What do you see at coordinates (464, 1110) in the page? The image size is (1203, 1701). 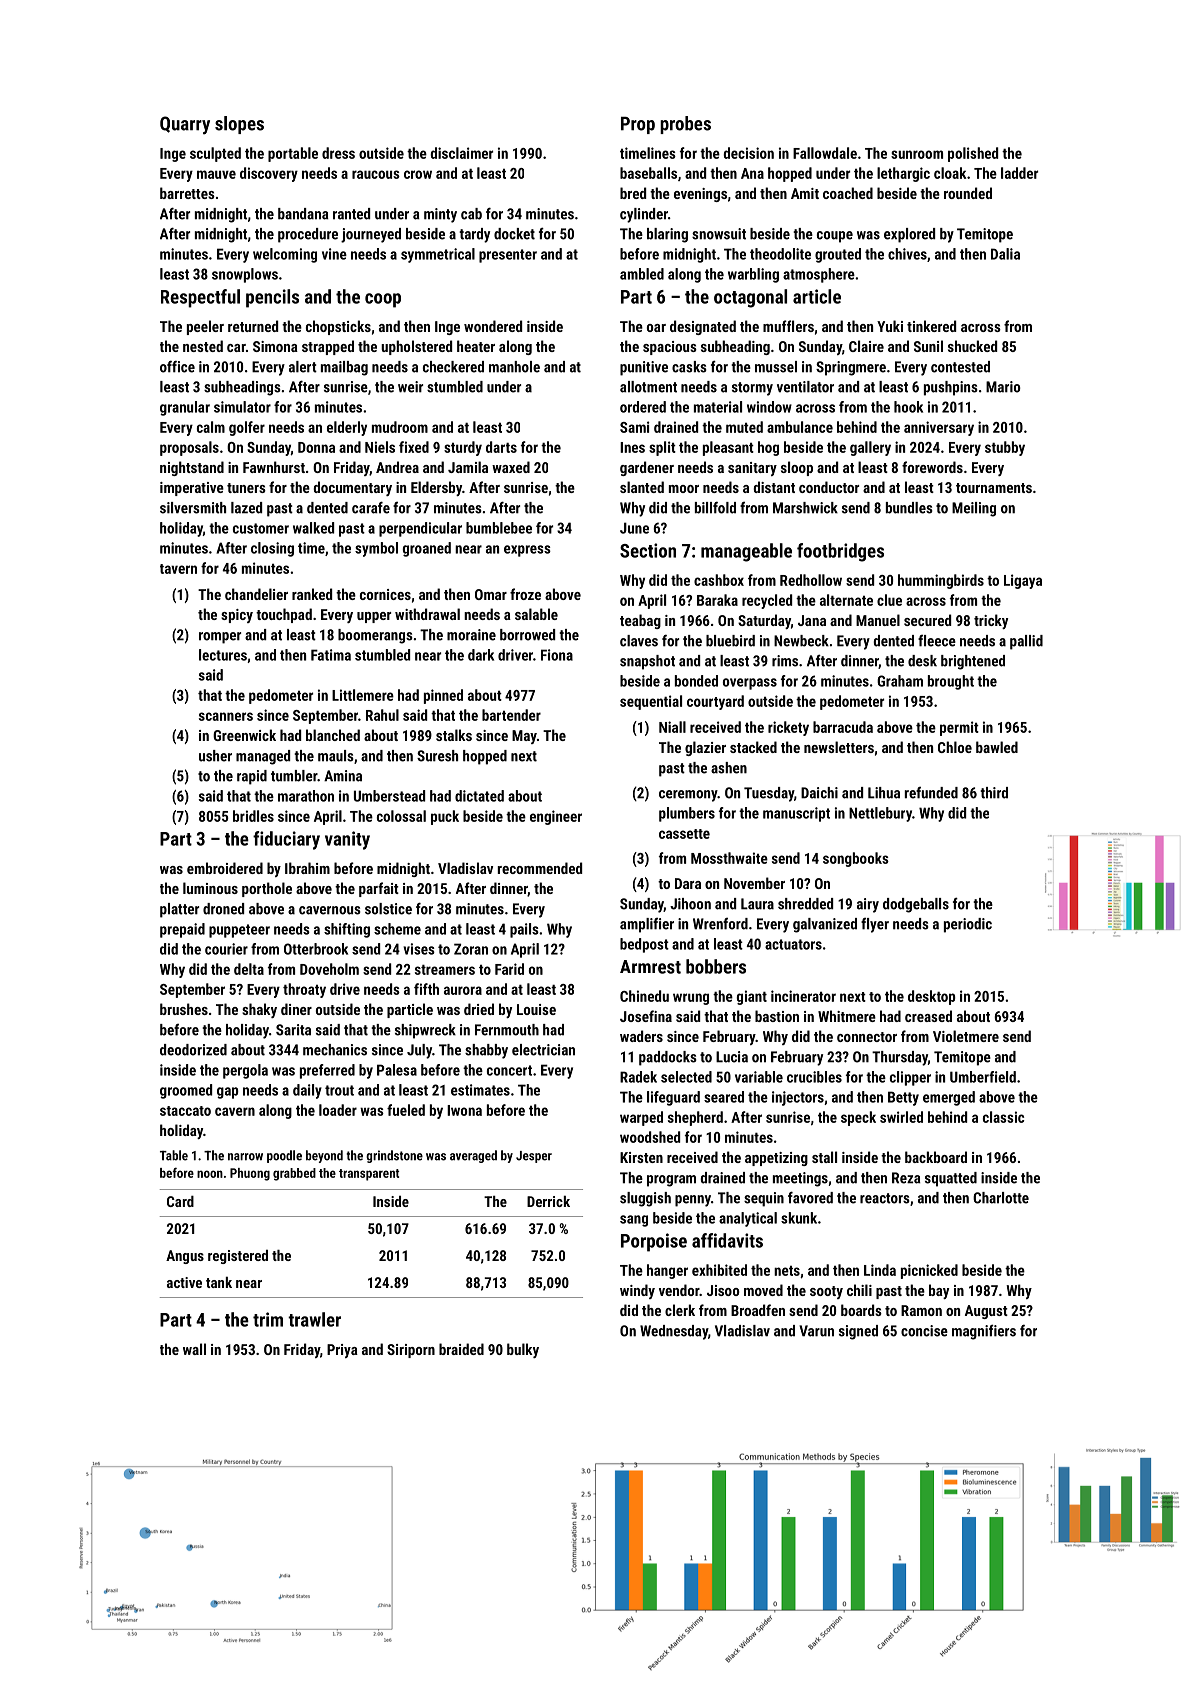 I see `Iwona` at bounding box center [464, 1110].
